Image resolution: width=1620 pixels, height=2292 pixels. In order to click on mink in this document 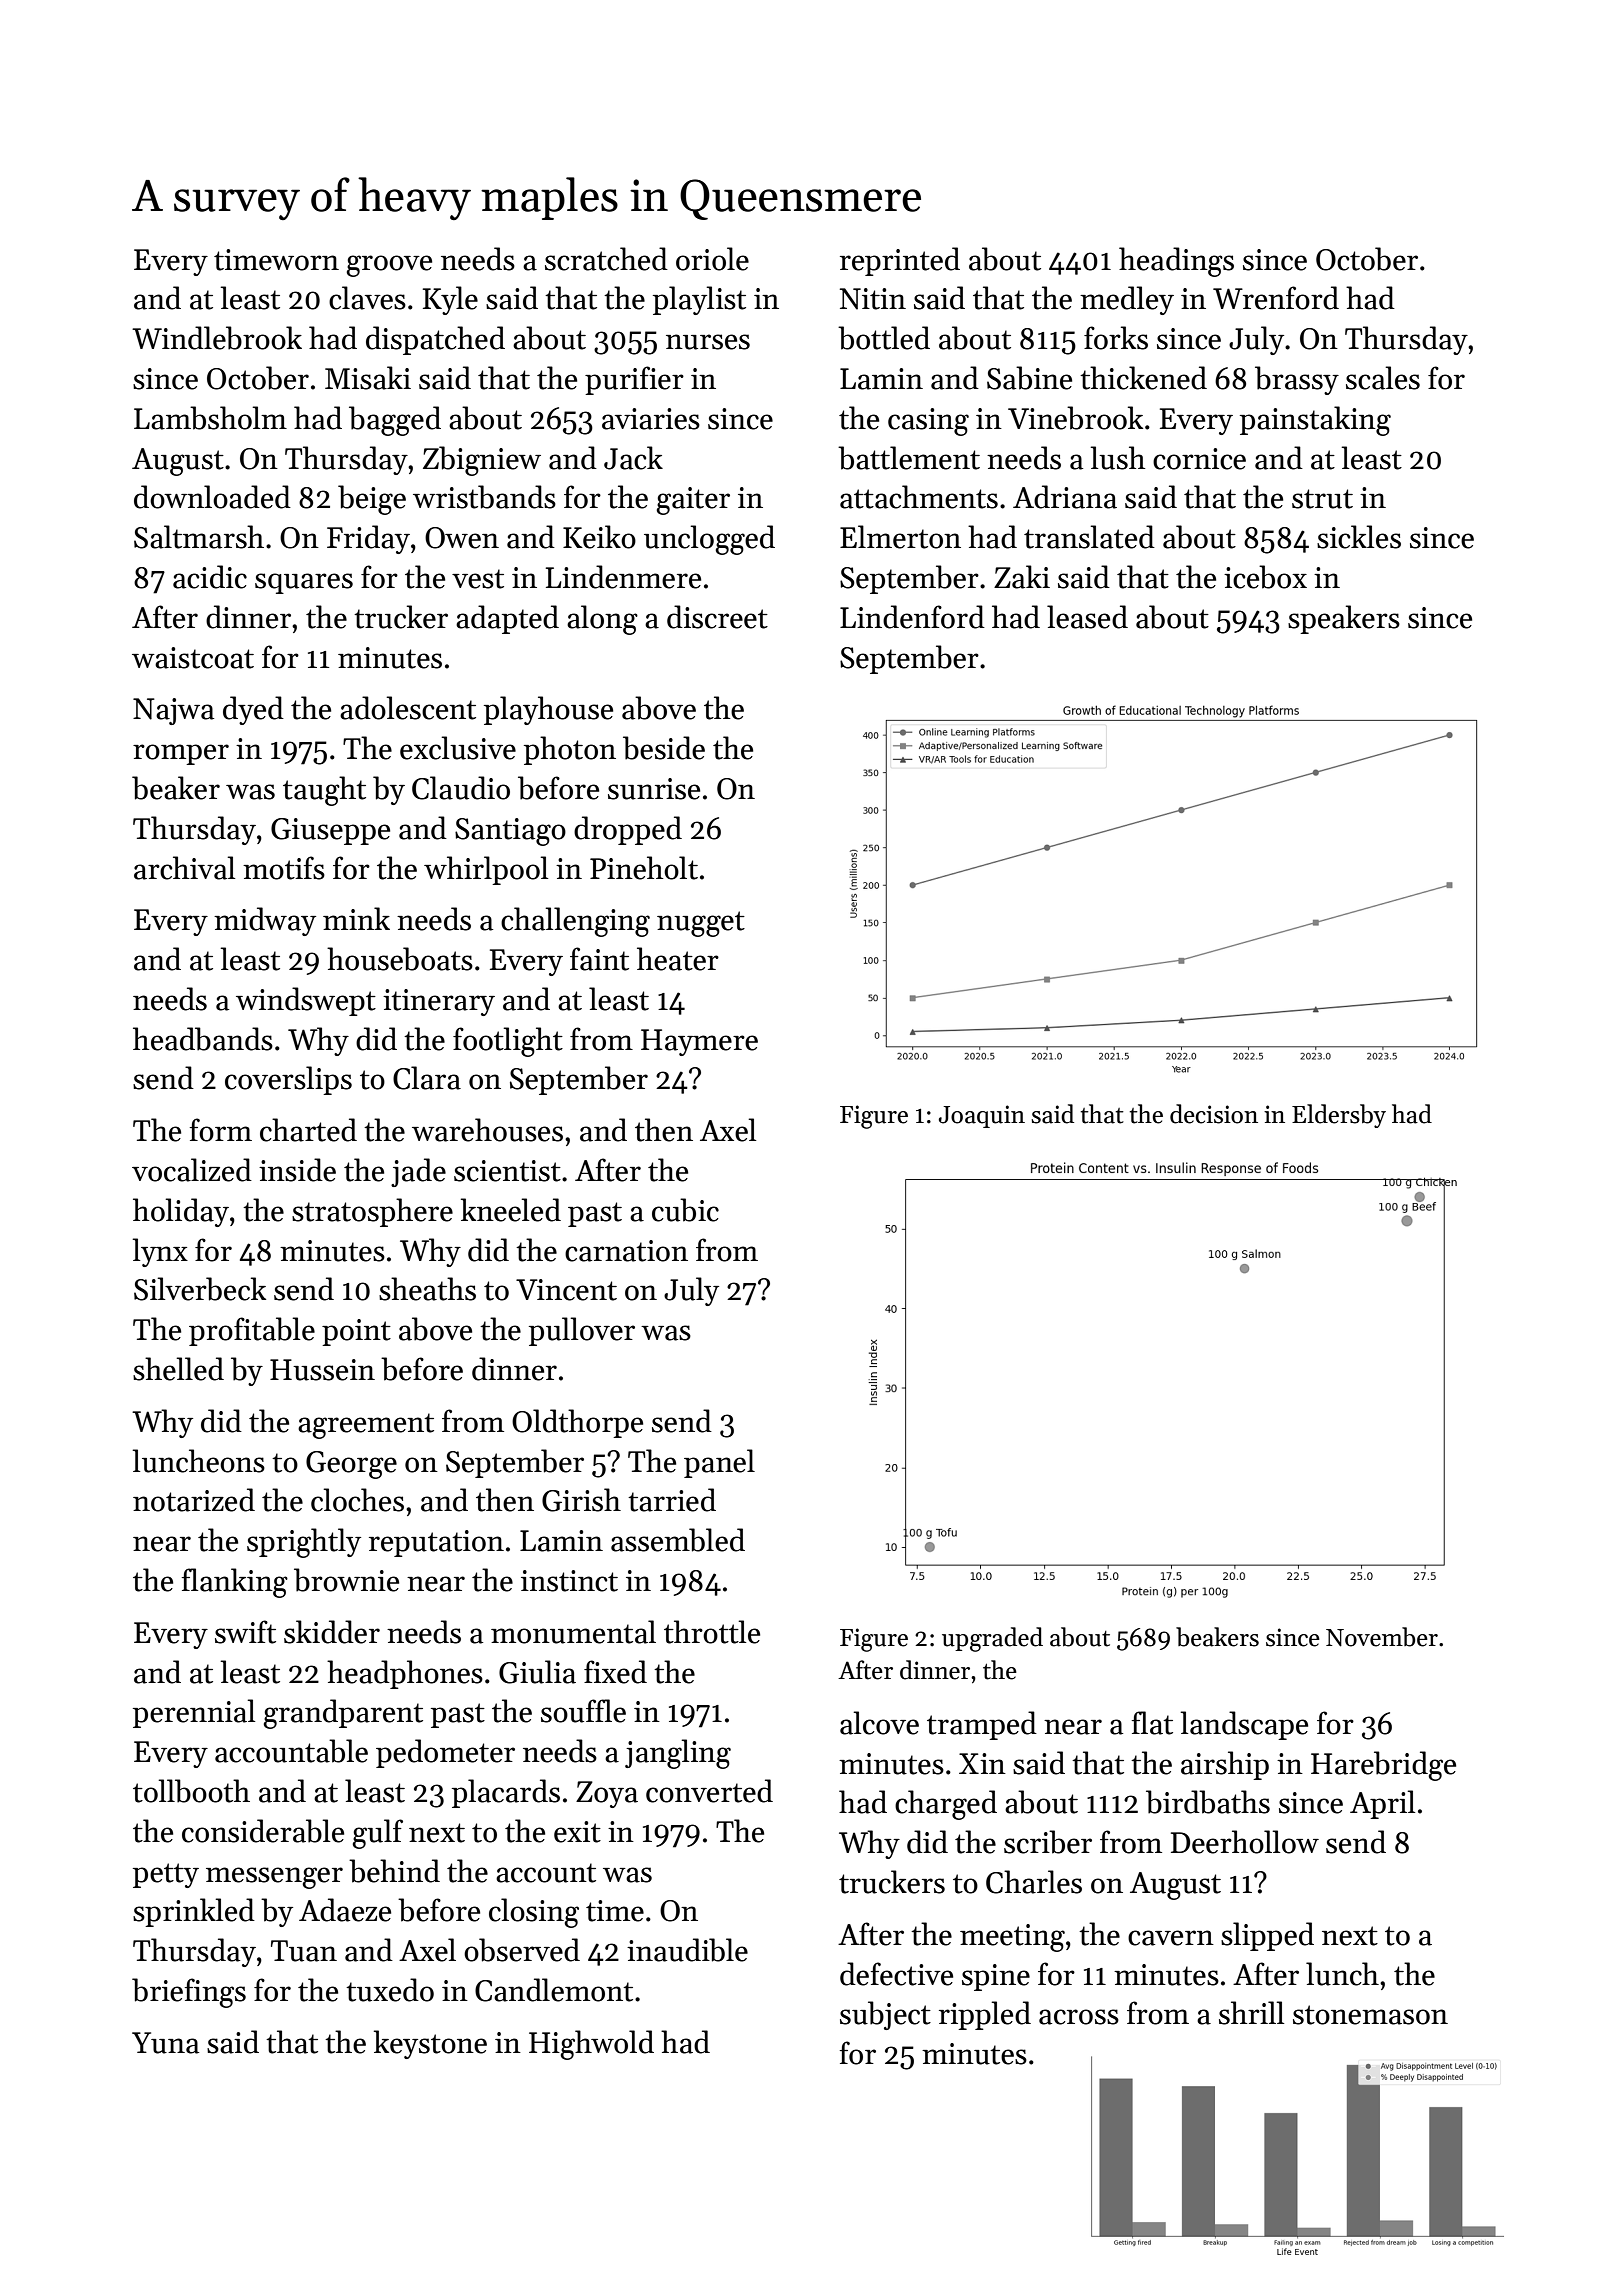, I will do `click(356, 918)`.
